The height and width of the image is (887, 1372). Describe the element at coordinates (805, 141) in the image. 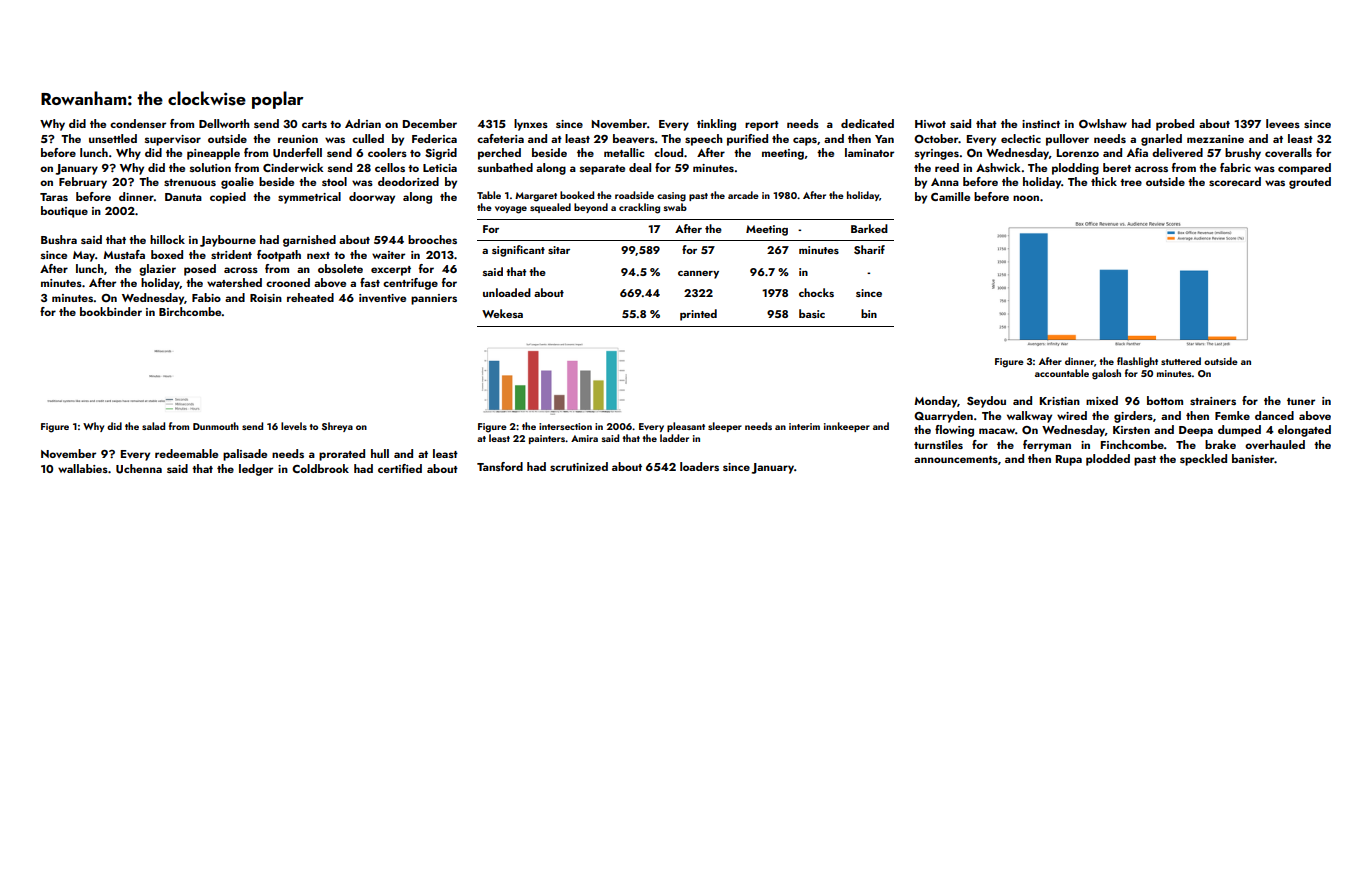

I see `caps` at that location.
